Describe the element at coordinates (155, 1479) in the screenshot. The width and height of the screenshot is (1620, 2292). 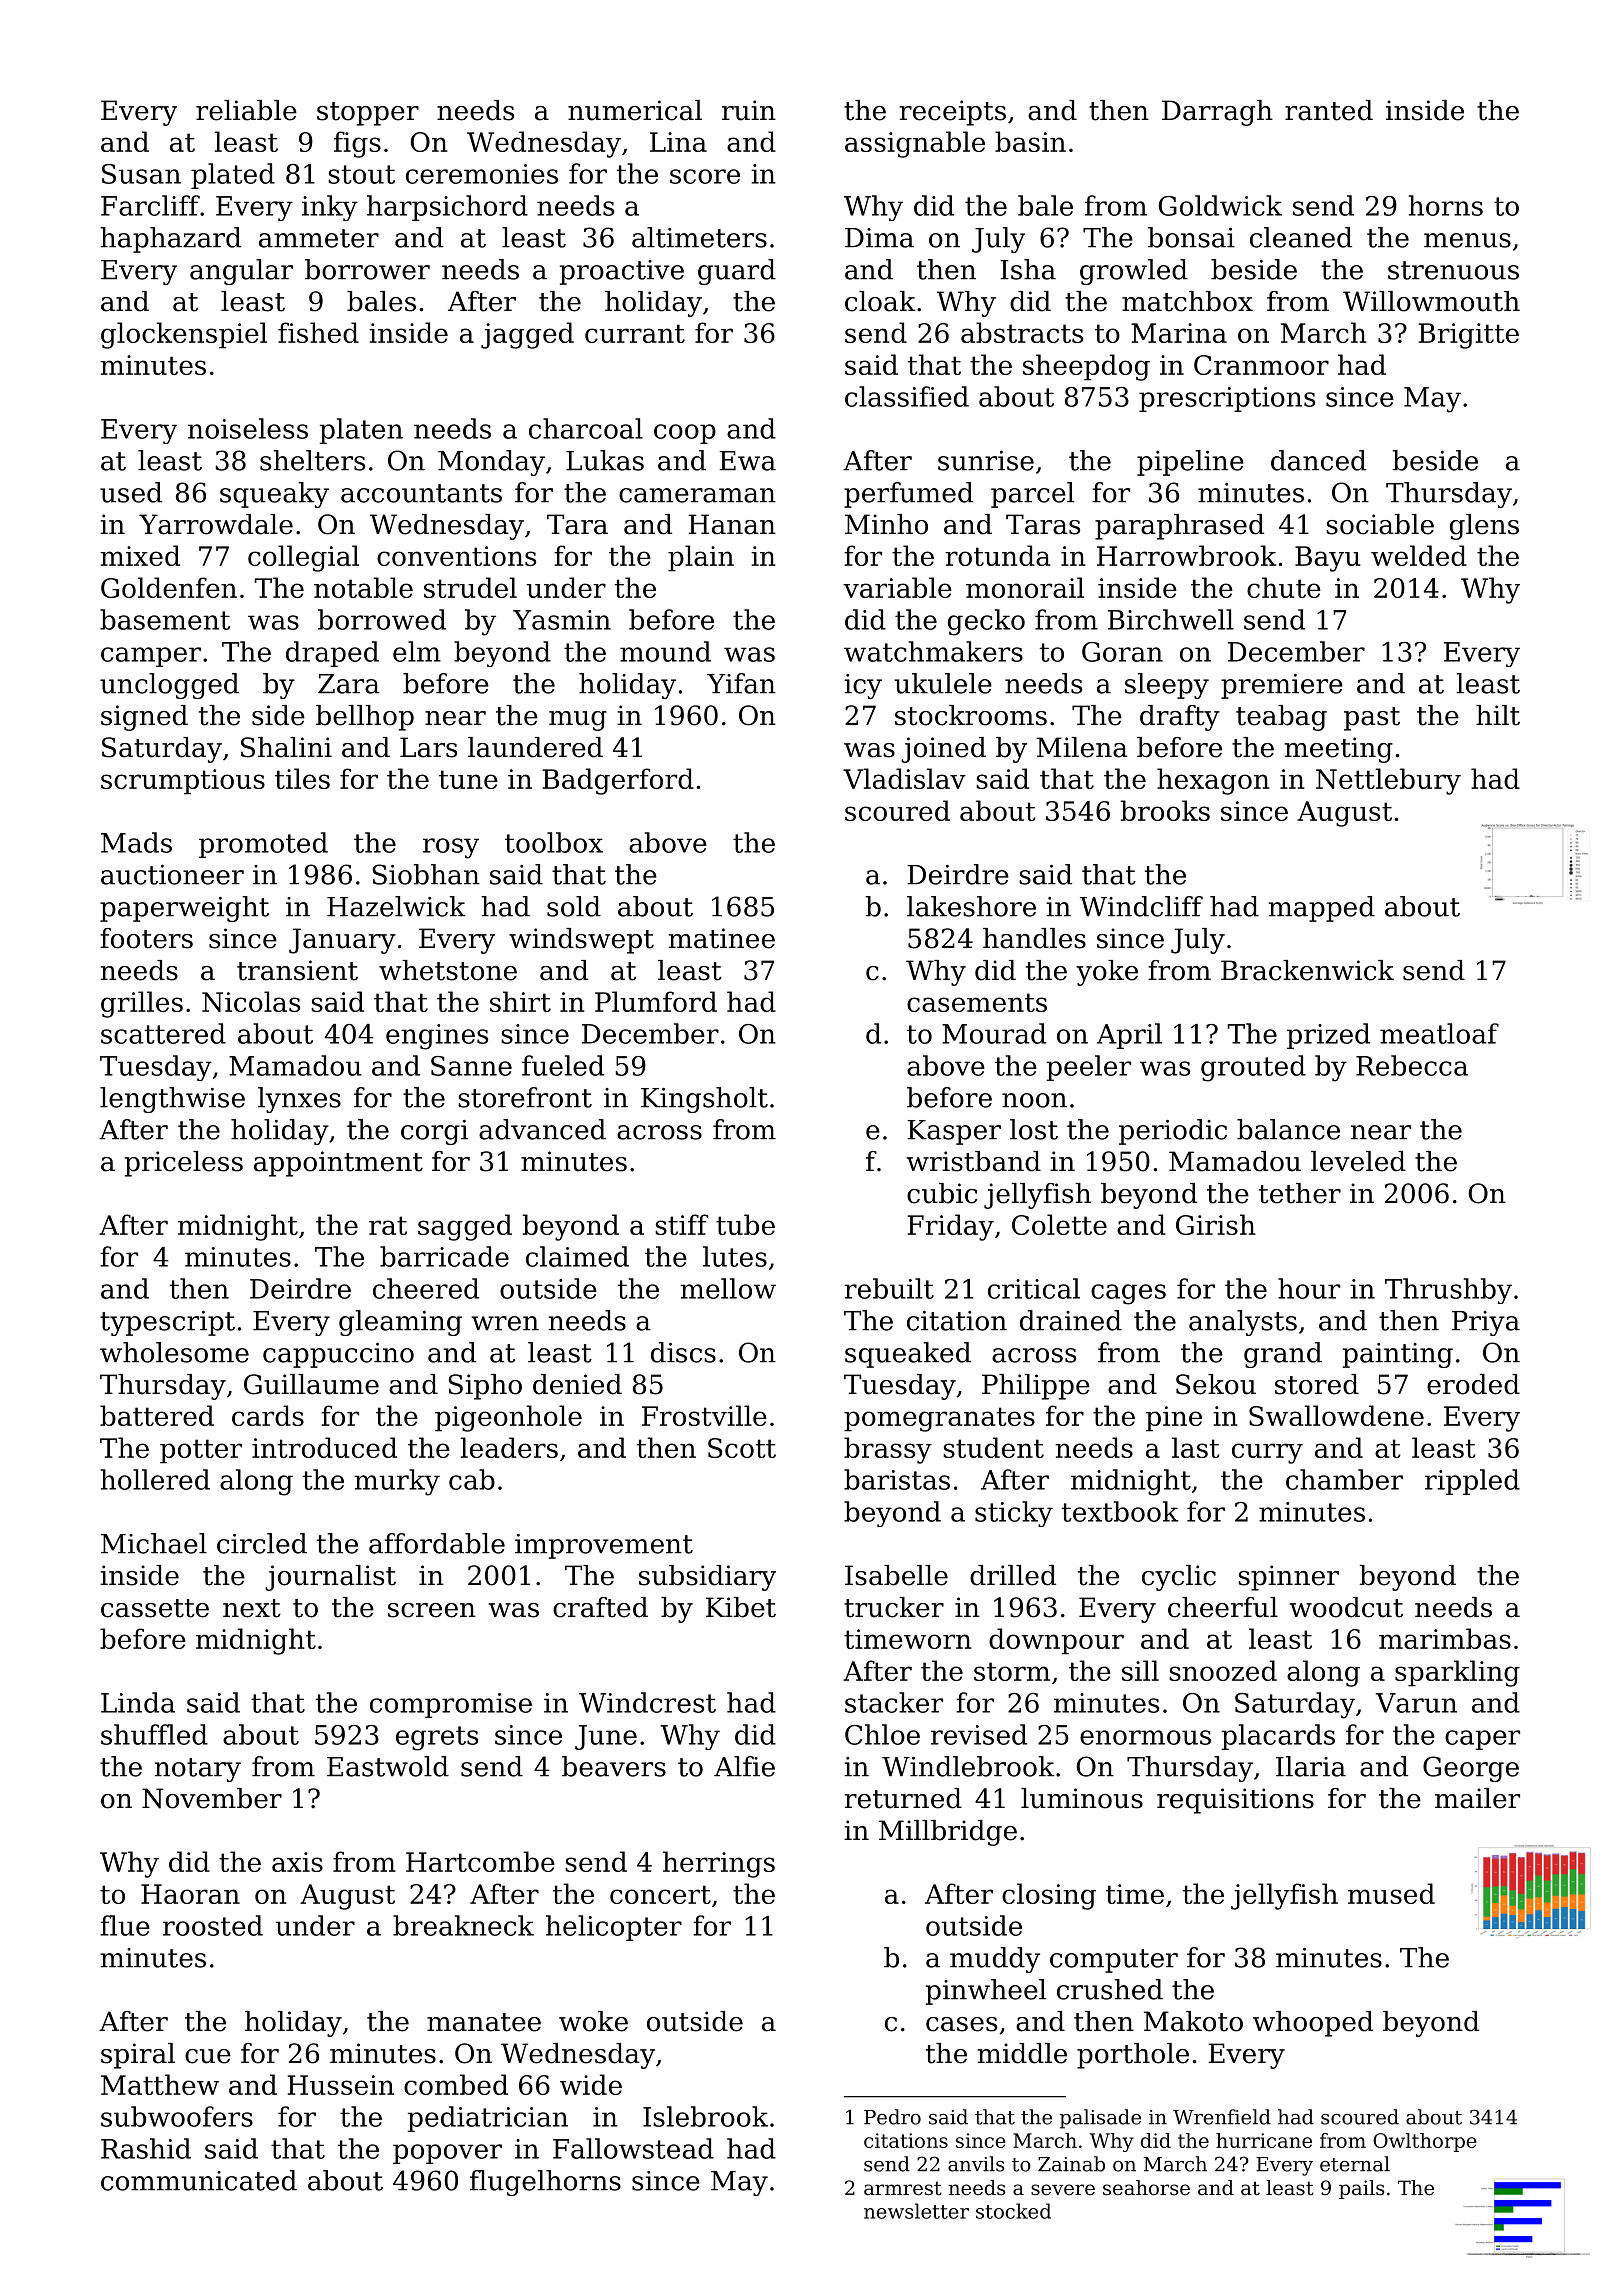
I see `hollered` at that location.
